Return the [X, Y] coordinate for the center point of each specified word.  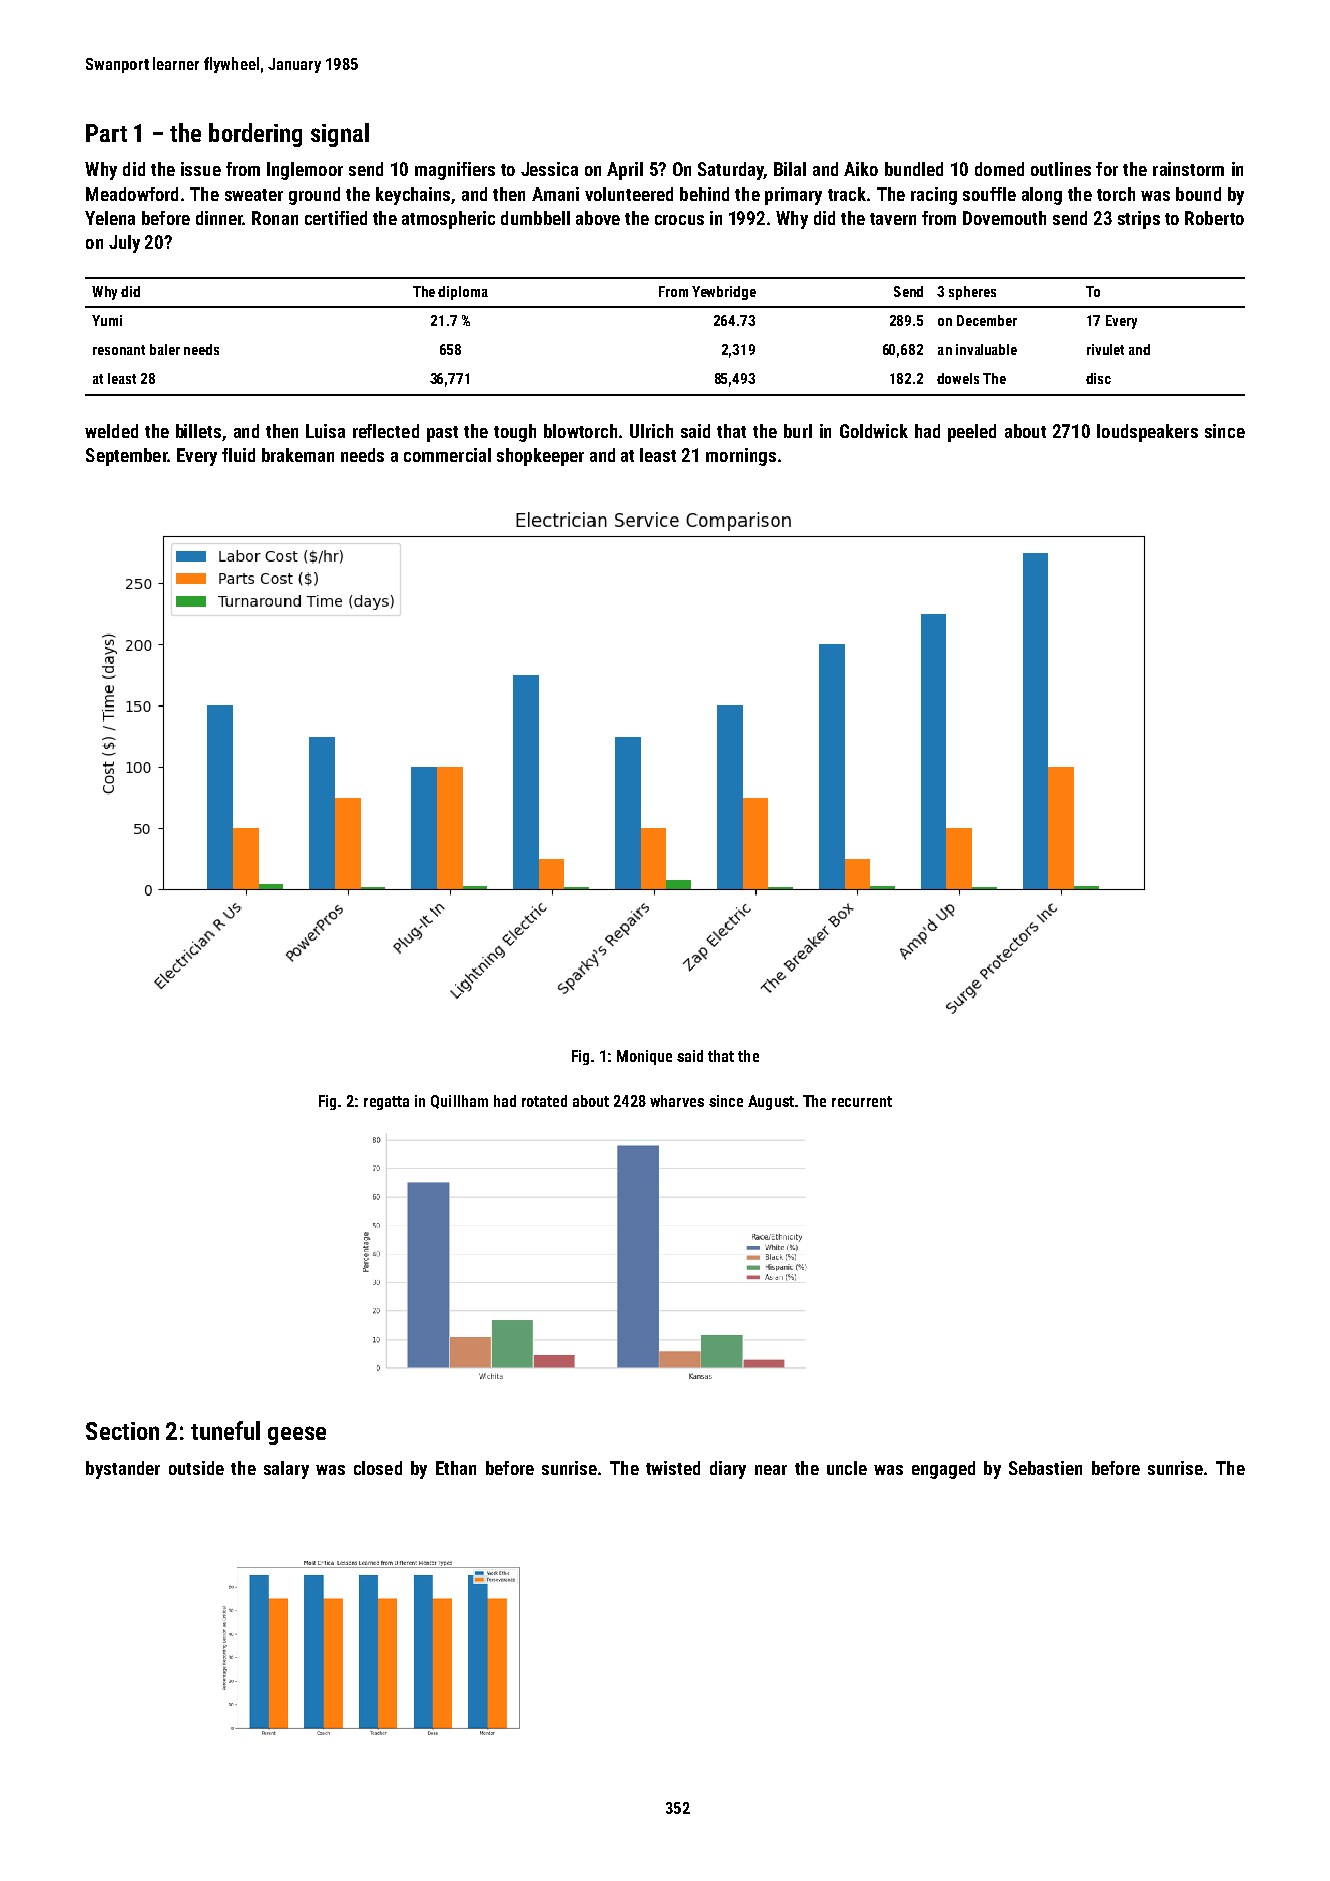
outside [196, 1468]
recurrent [862, 1101]
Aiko [861, 169]
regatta [386, 1103]
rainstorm [1188, 169]
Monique [644, 1057]
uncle [847, 1468]
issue [201, 169]
